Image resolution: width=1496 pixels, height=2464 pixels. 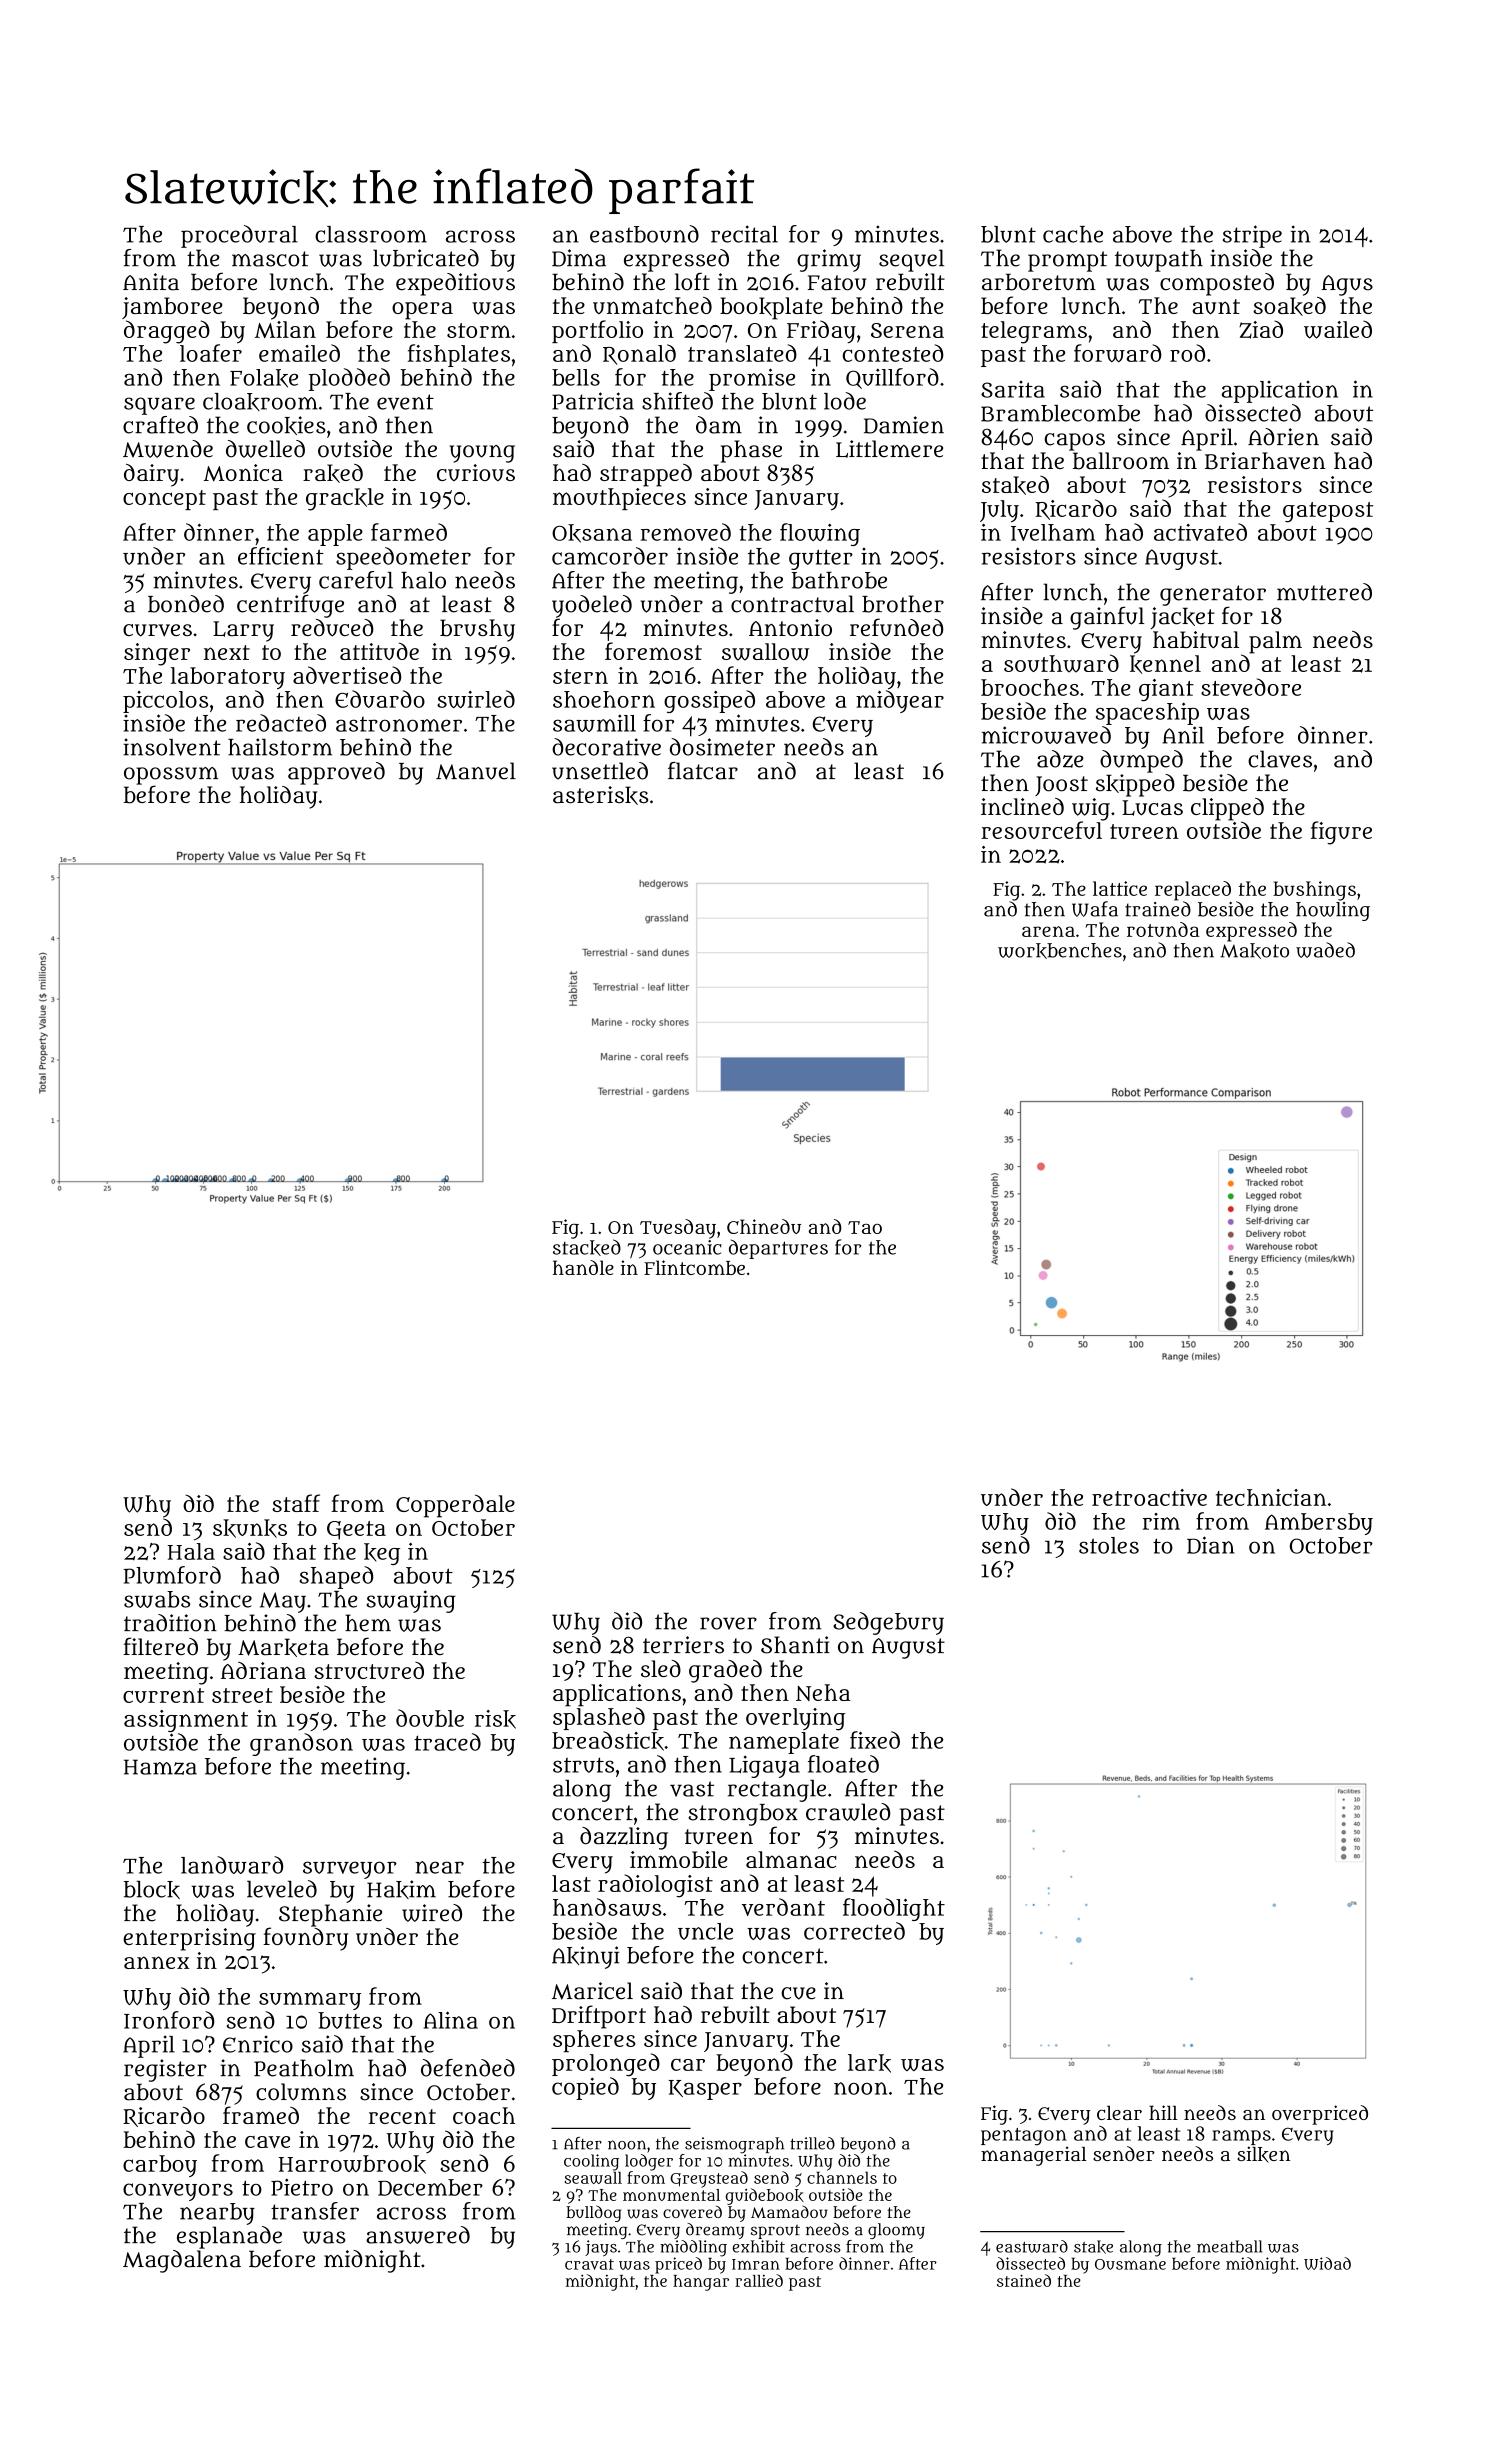 What do you see at coordinates (1166, 690) in the screenshot?
I see `giant` at bounding box center [1166, 690].
